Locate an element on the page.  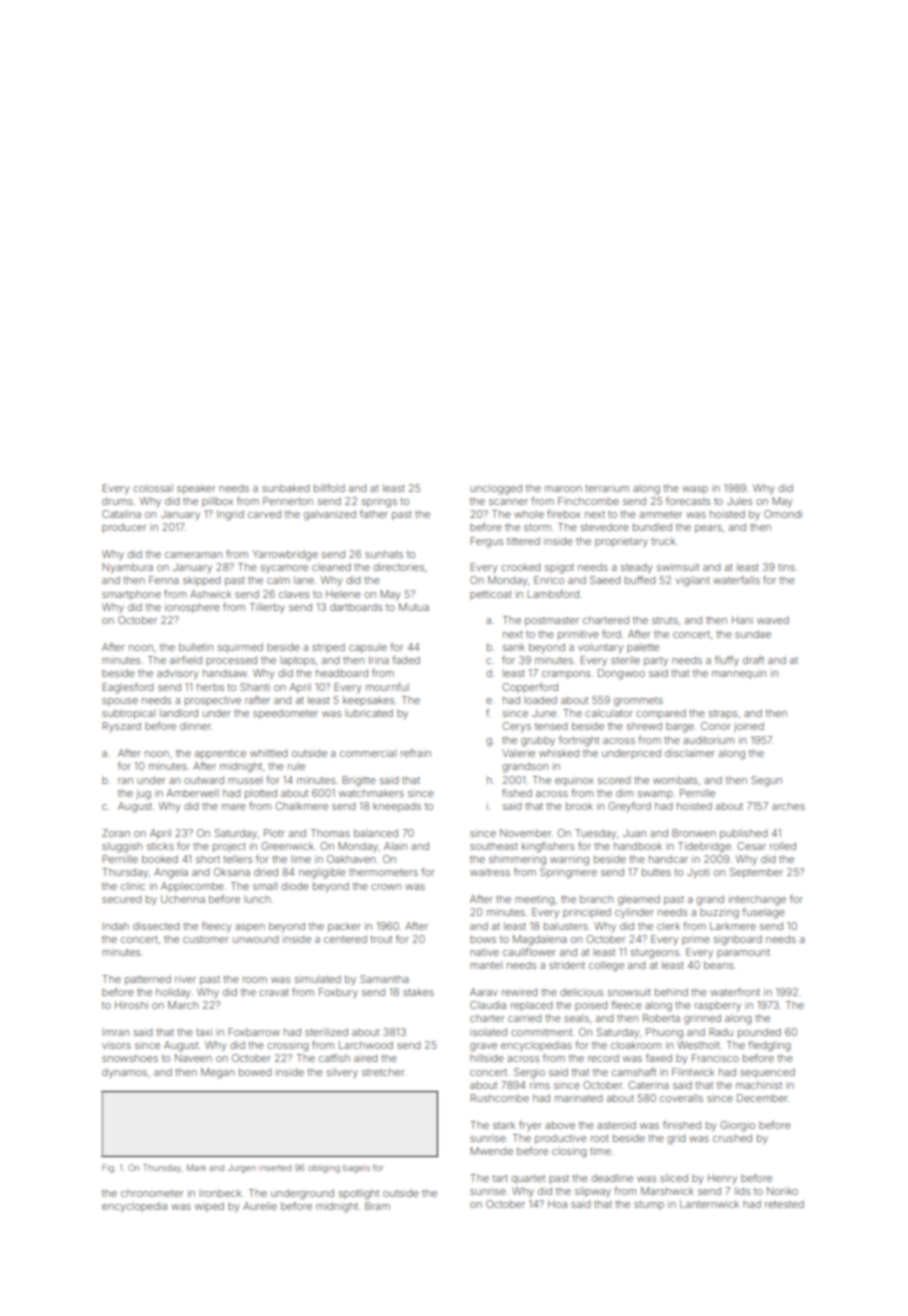
Conor is located at coordinates (716, 726).
